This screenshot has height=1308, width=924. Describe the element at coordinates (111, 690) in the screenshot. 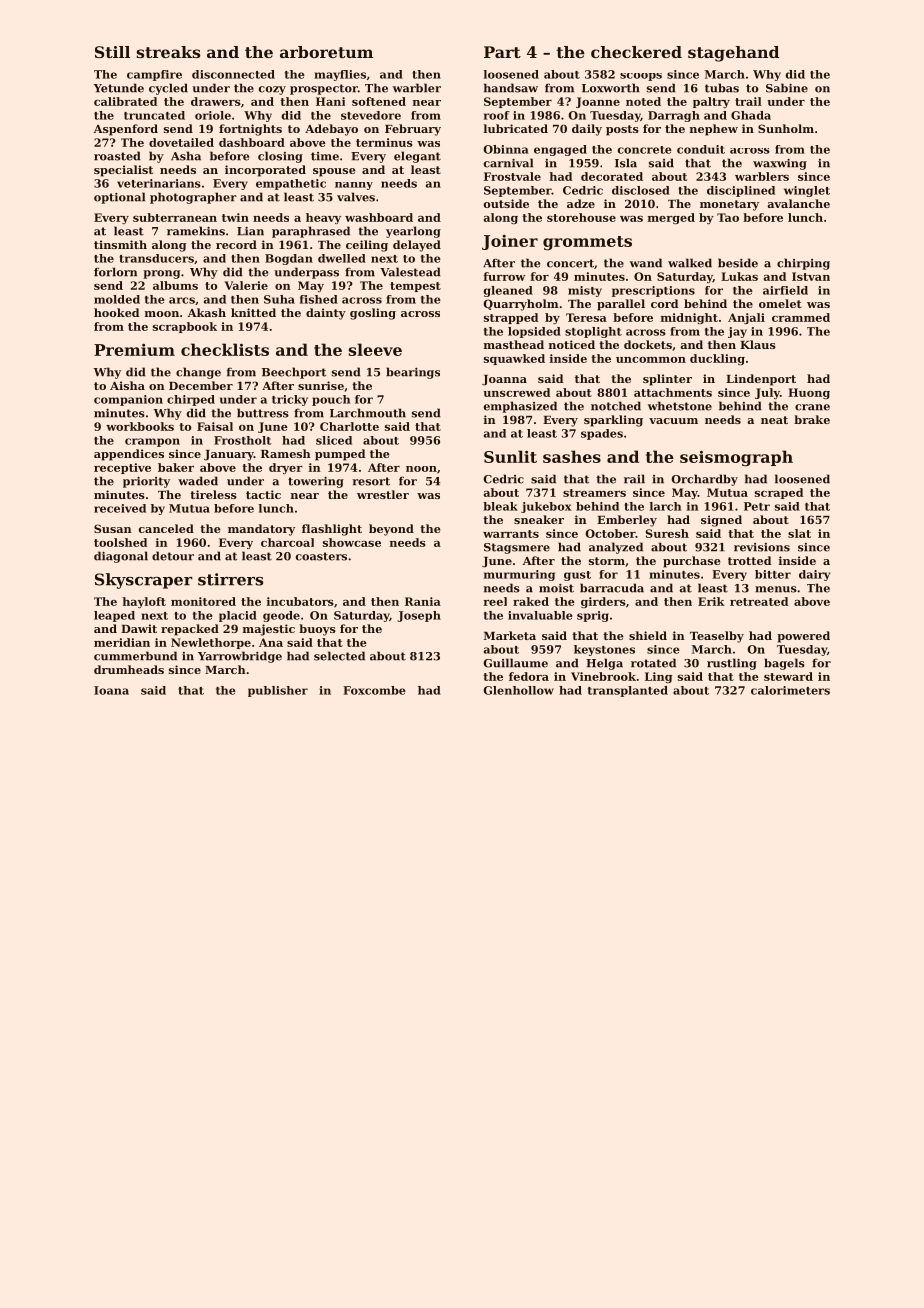

I see `Ioana` at that location.
